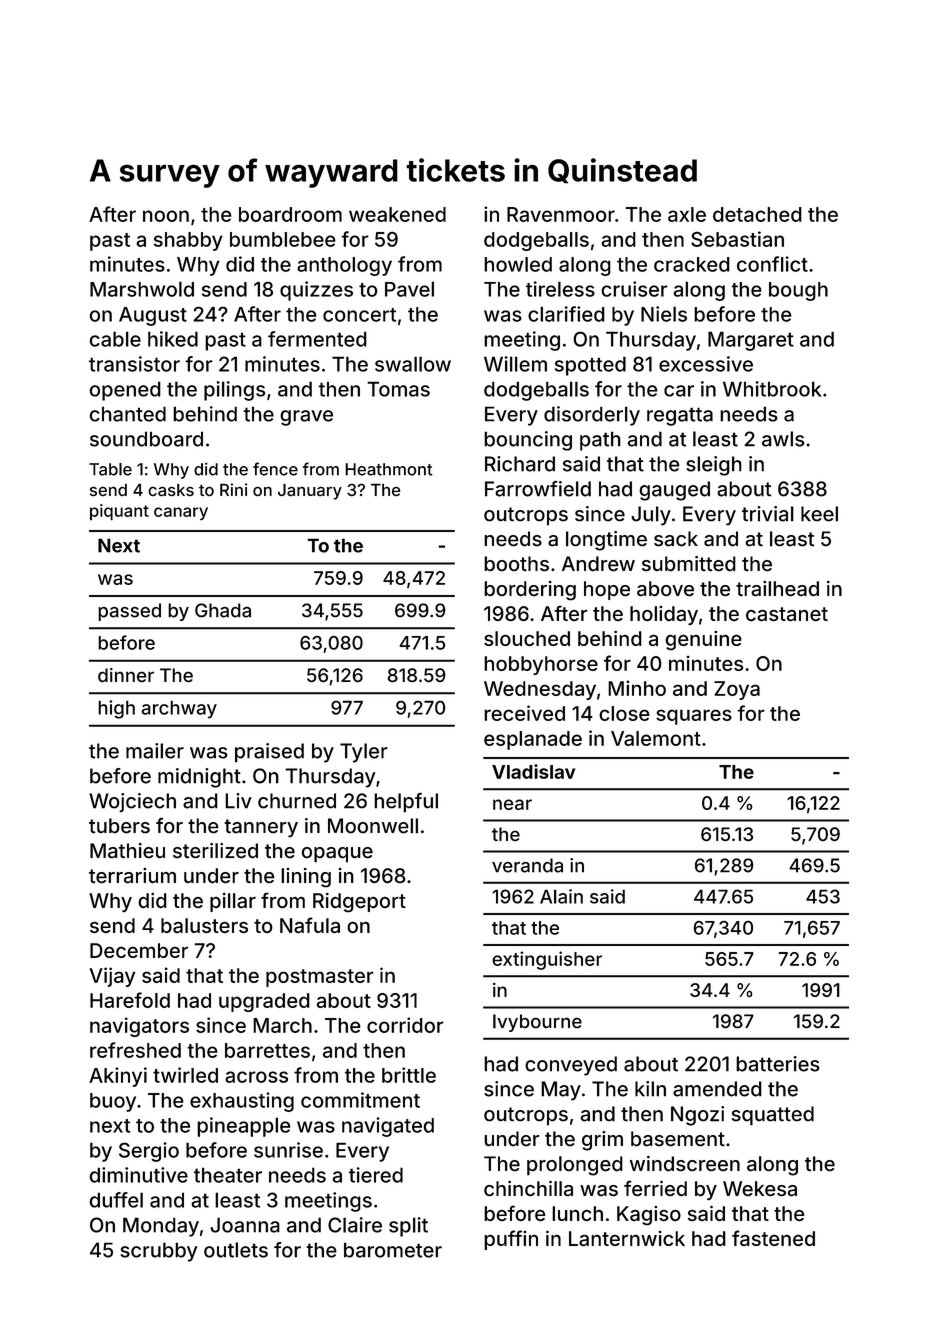 The width and height of the screenshot is (938, 1331). What do you see at coordinates (320, 978) in the screenshot?
I see `postmaster` at bounding box center [320, 978].
